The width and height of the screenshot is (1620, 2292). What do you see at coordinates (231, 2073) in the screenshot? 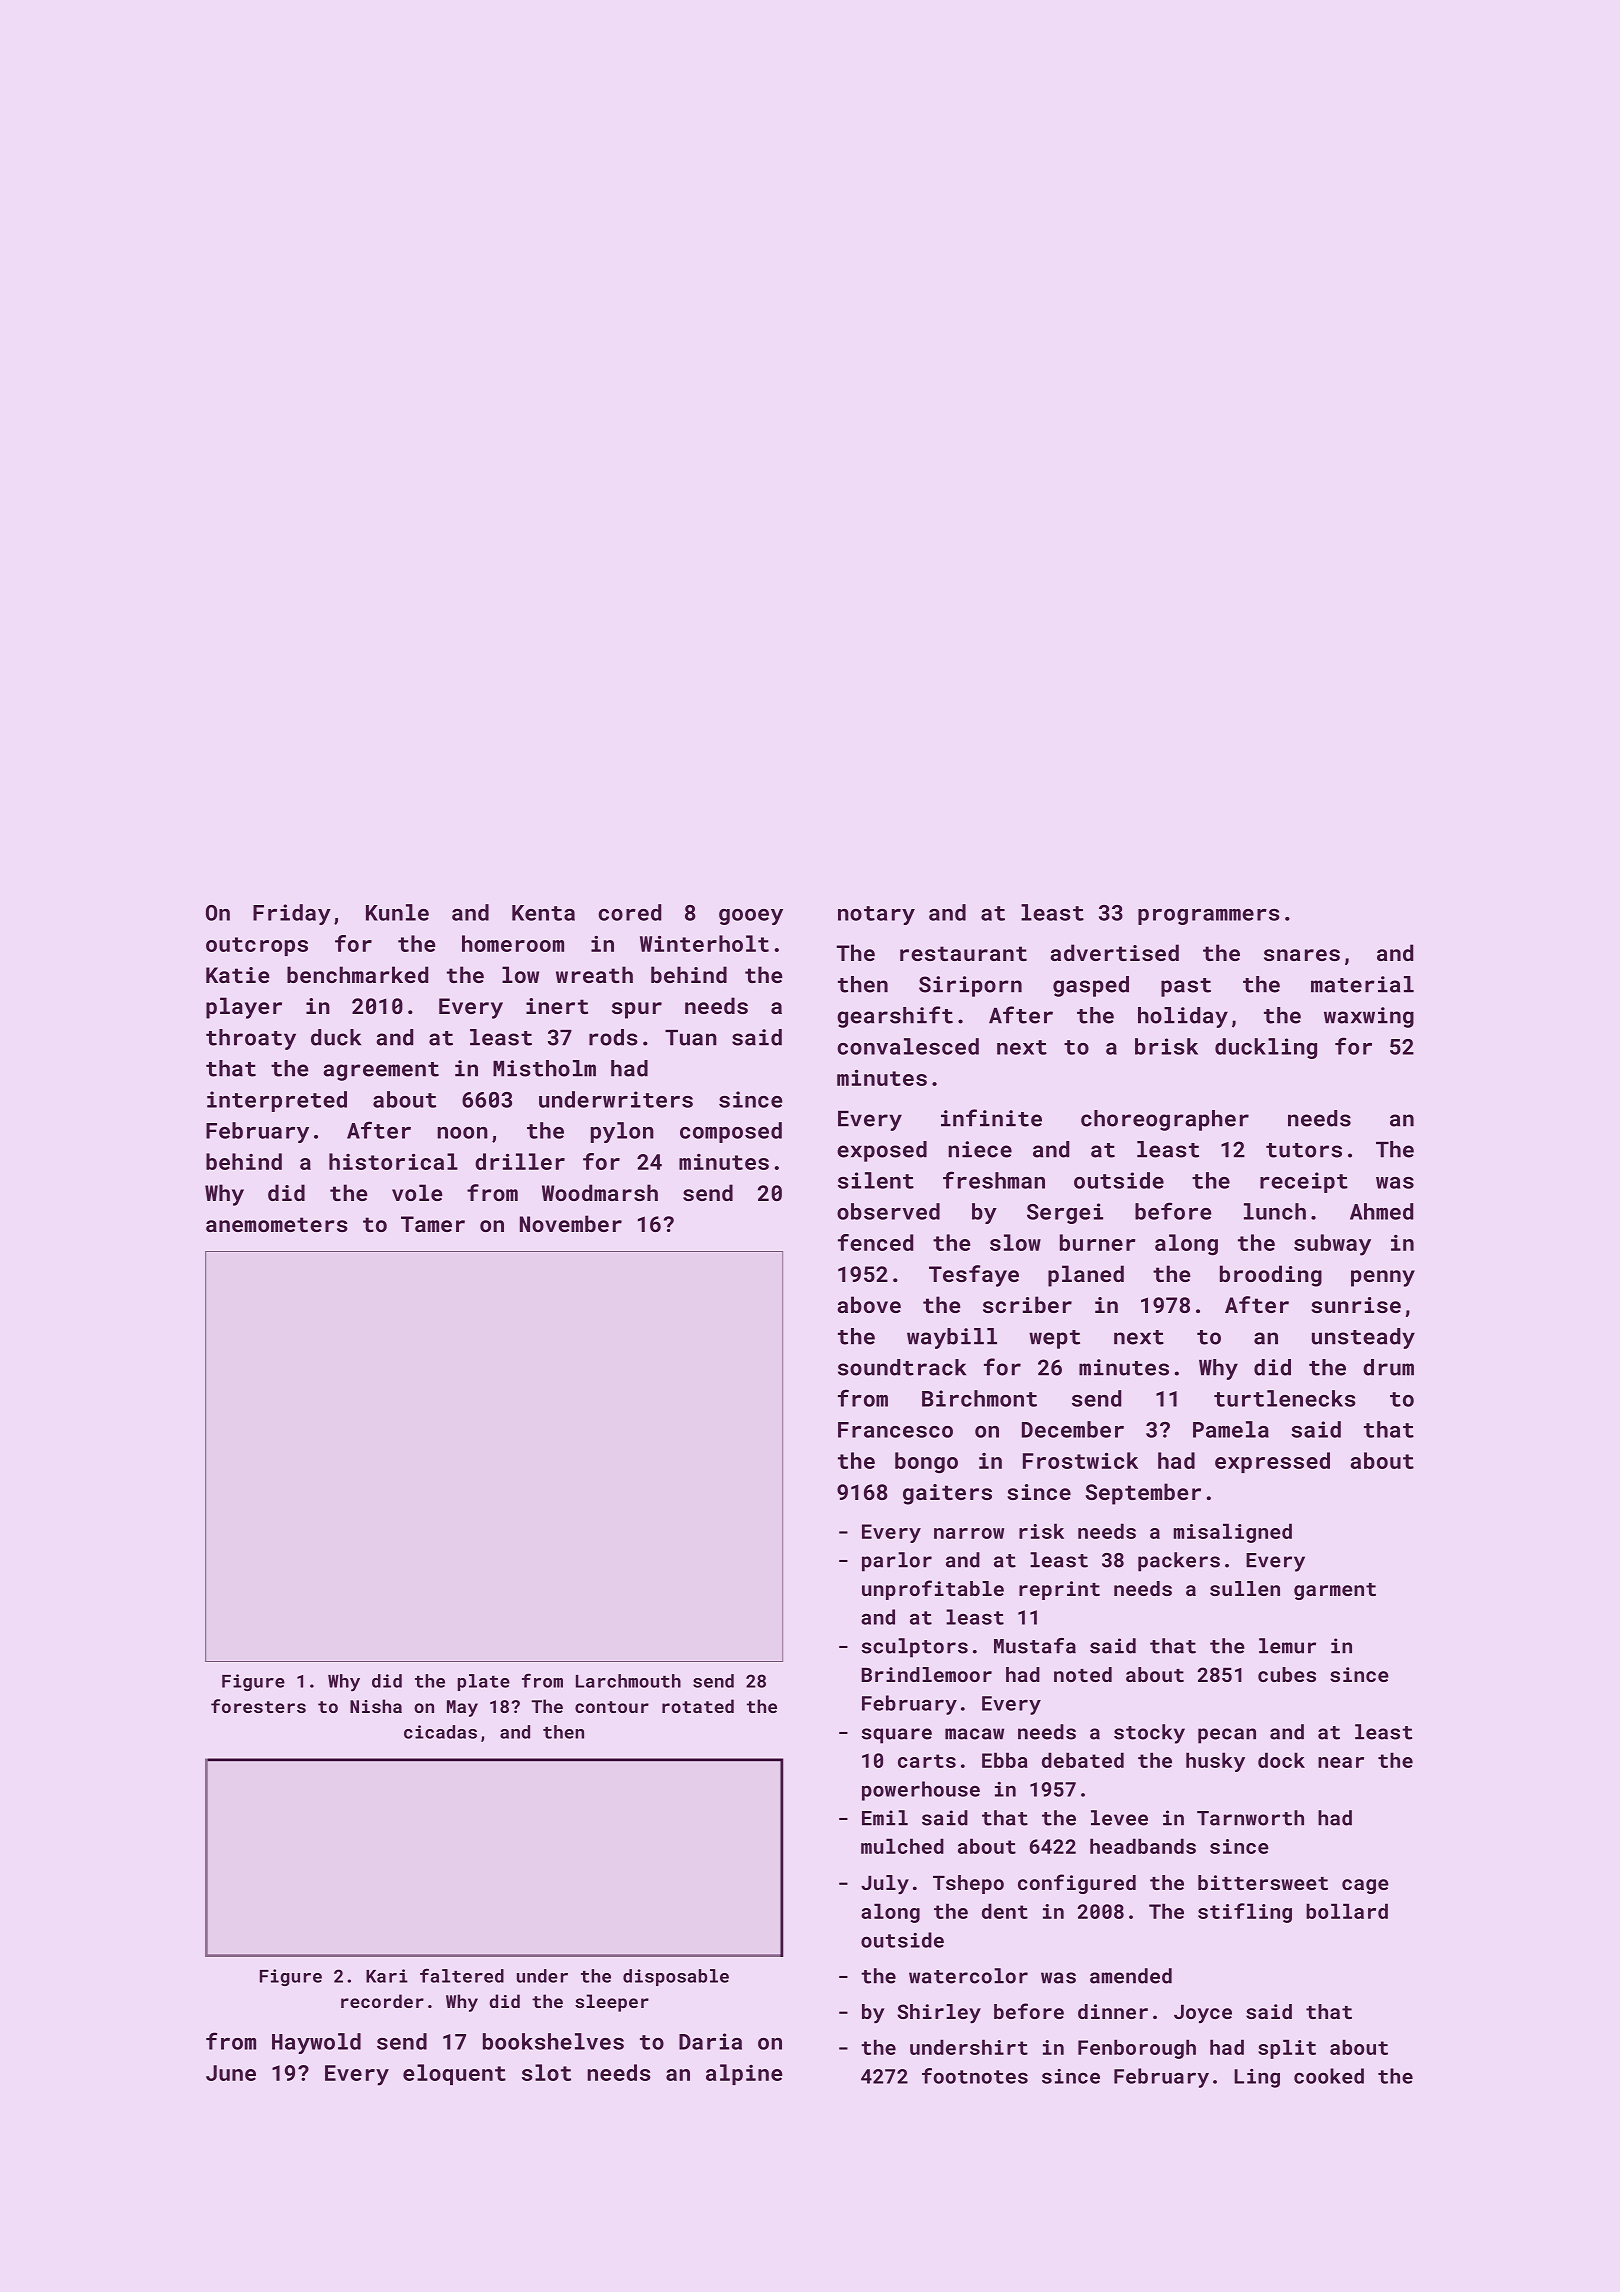
I see `June` at bounding box center [231, 2073].
